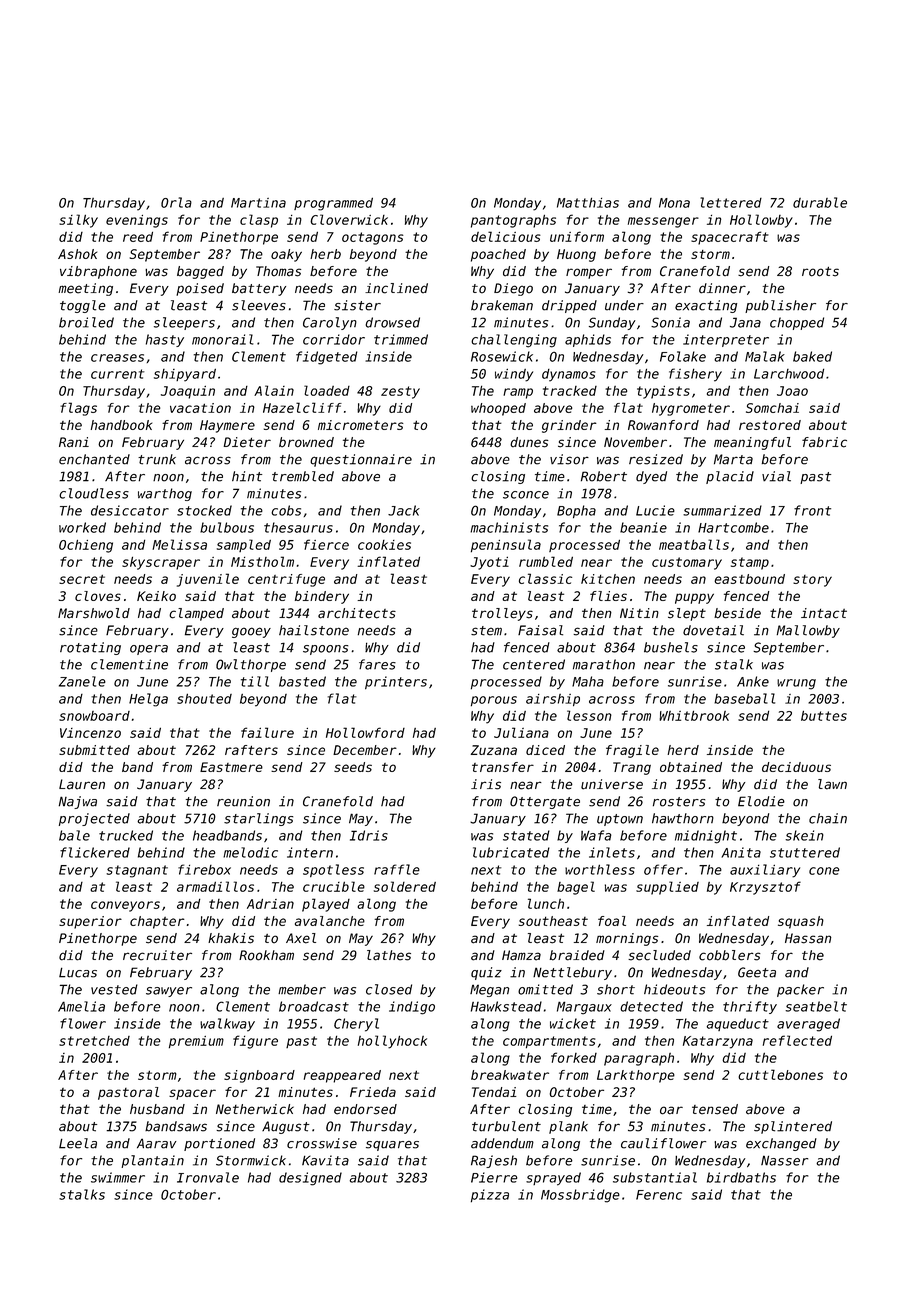 The height and width of the screenshot is (1316, 908). I want to click on bale, so click(74, 835).
